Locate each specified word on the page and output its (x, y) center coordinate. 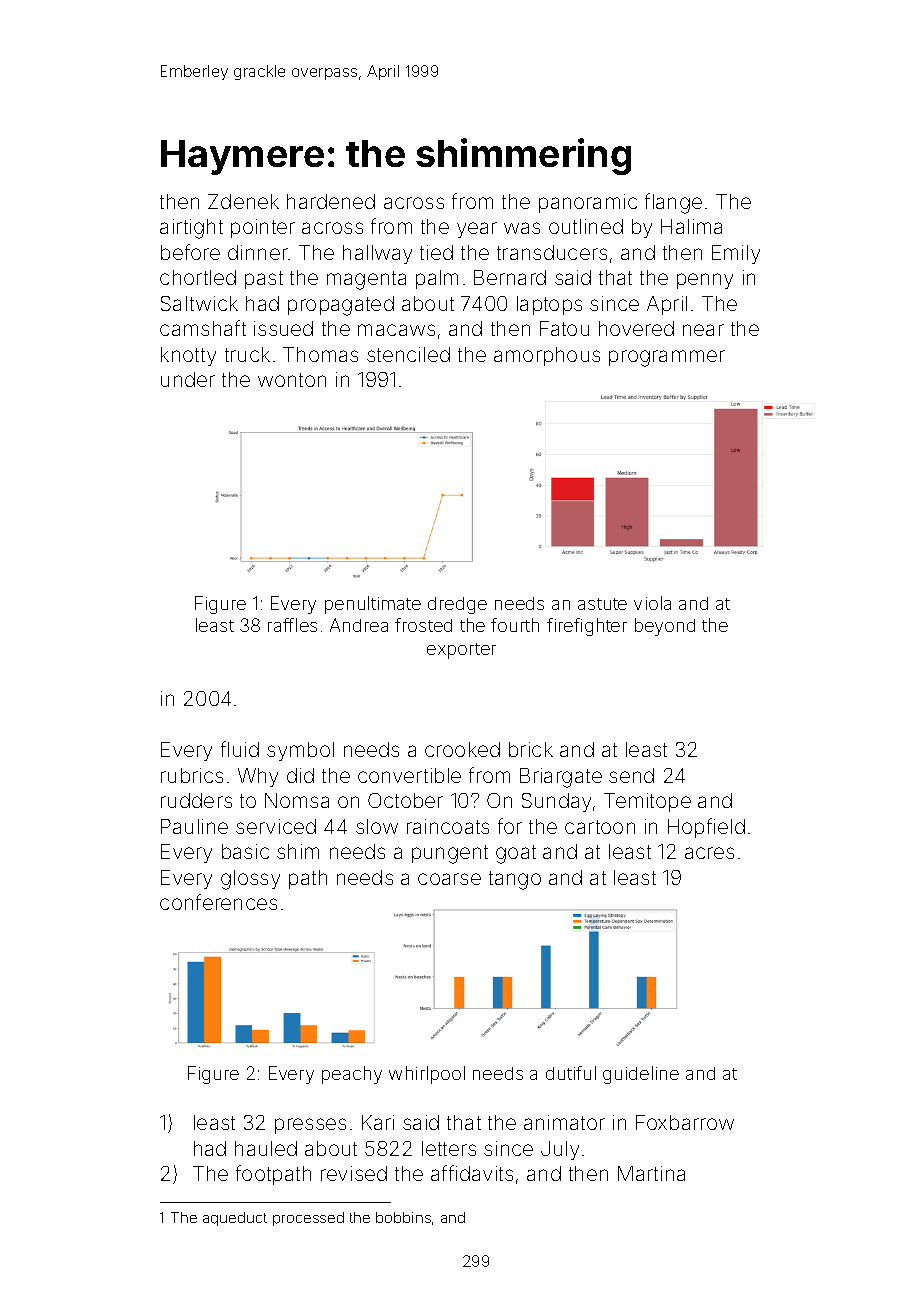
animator (564, 1122)
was (522, 228)
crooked (462, 749)
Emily (736, 254)
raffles (292, 625)
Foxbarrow (685, 1122)
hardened (331, 201)
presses (310, 1126)
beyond (665, 627)
